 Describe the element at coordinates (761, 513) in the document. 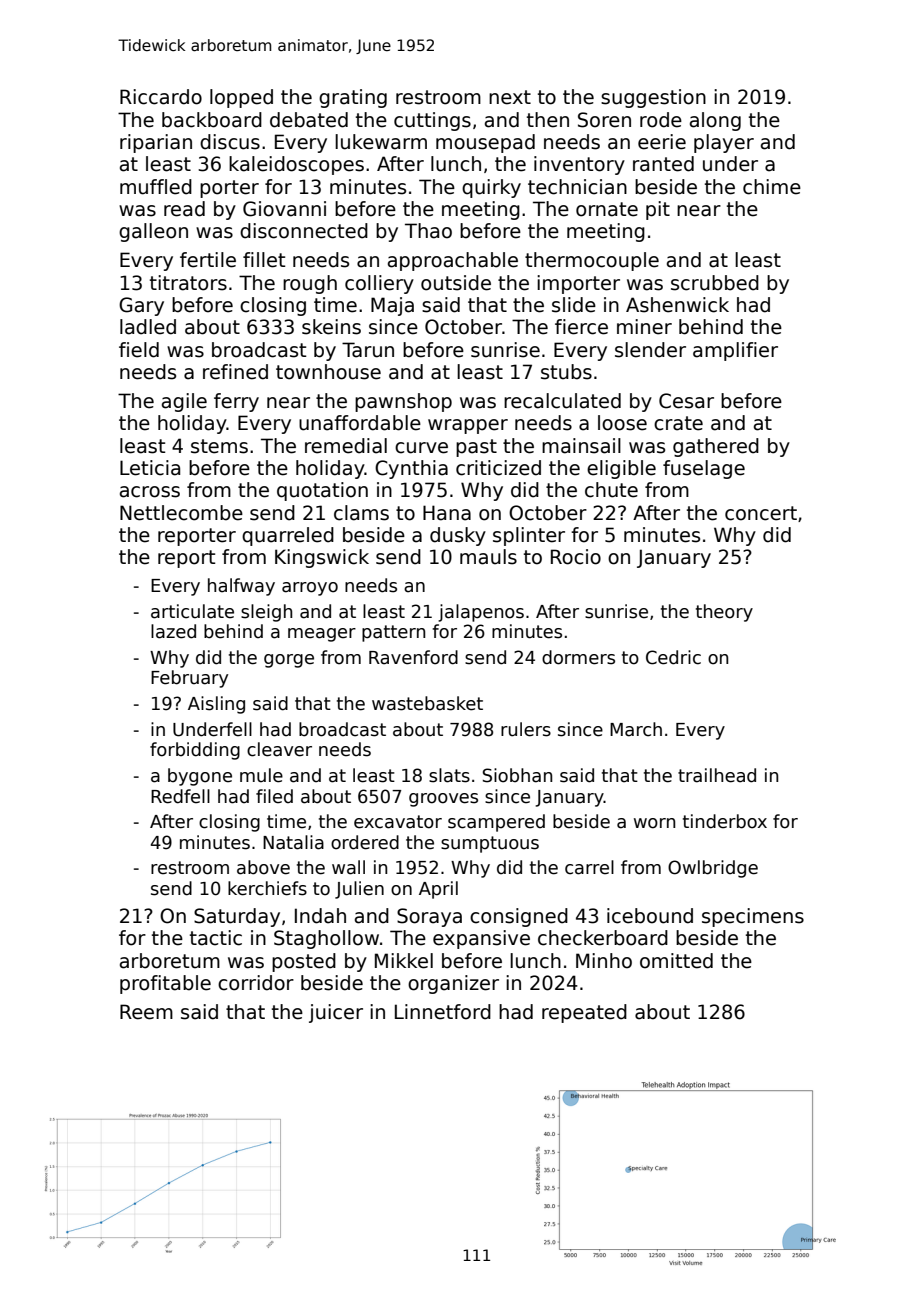

I see `concert` at that location.
